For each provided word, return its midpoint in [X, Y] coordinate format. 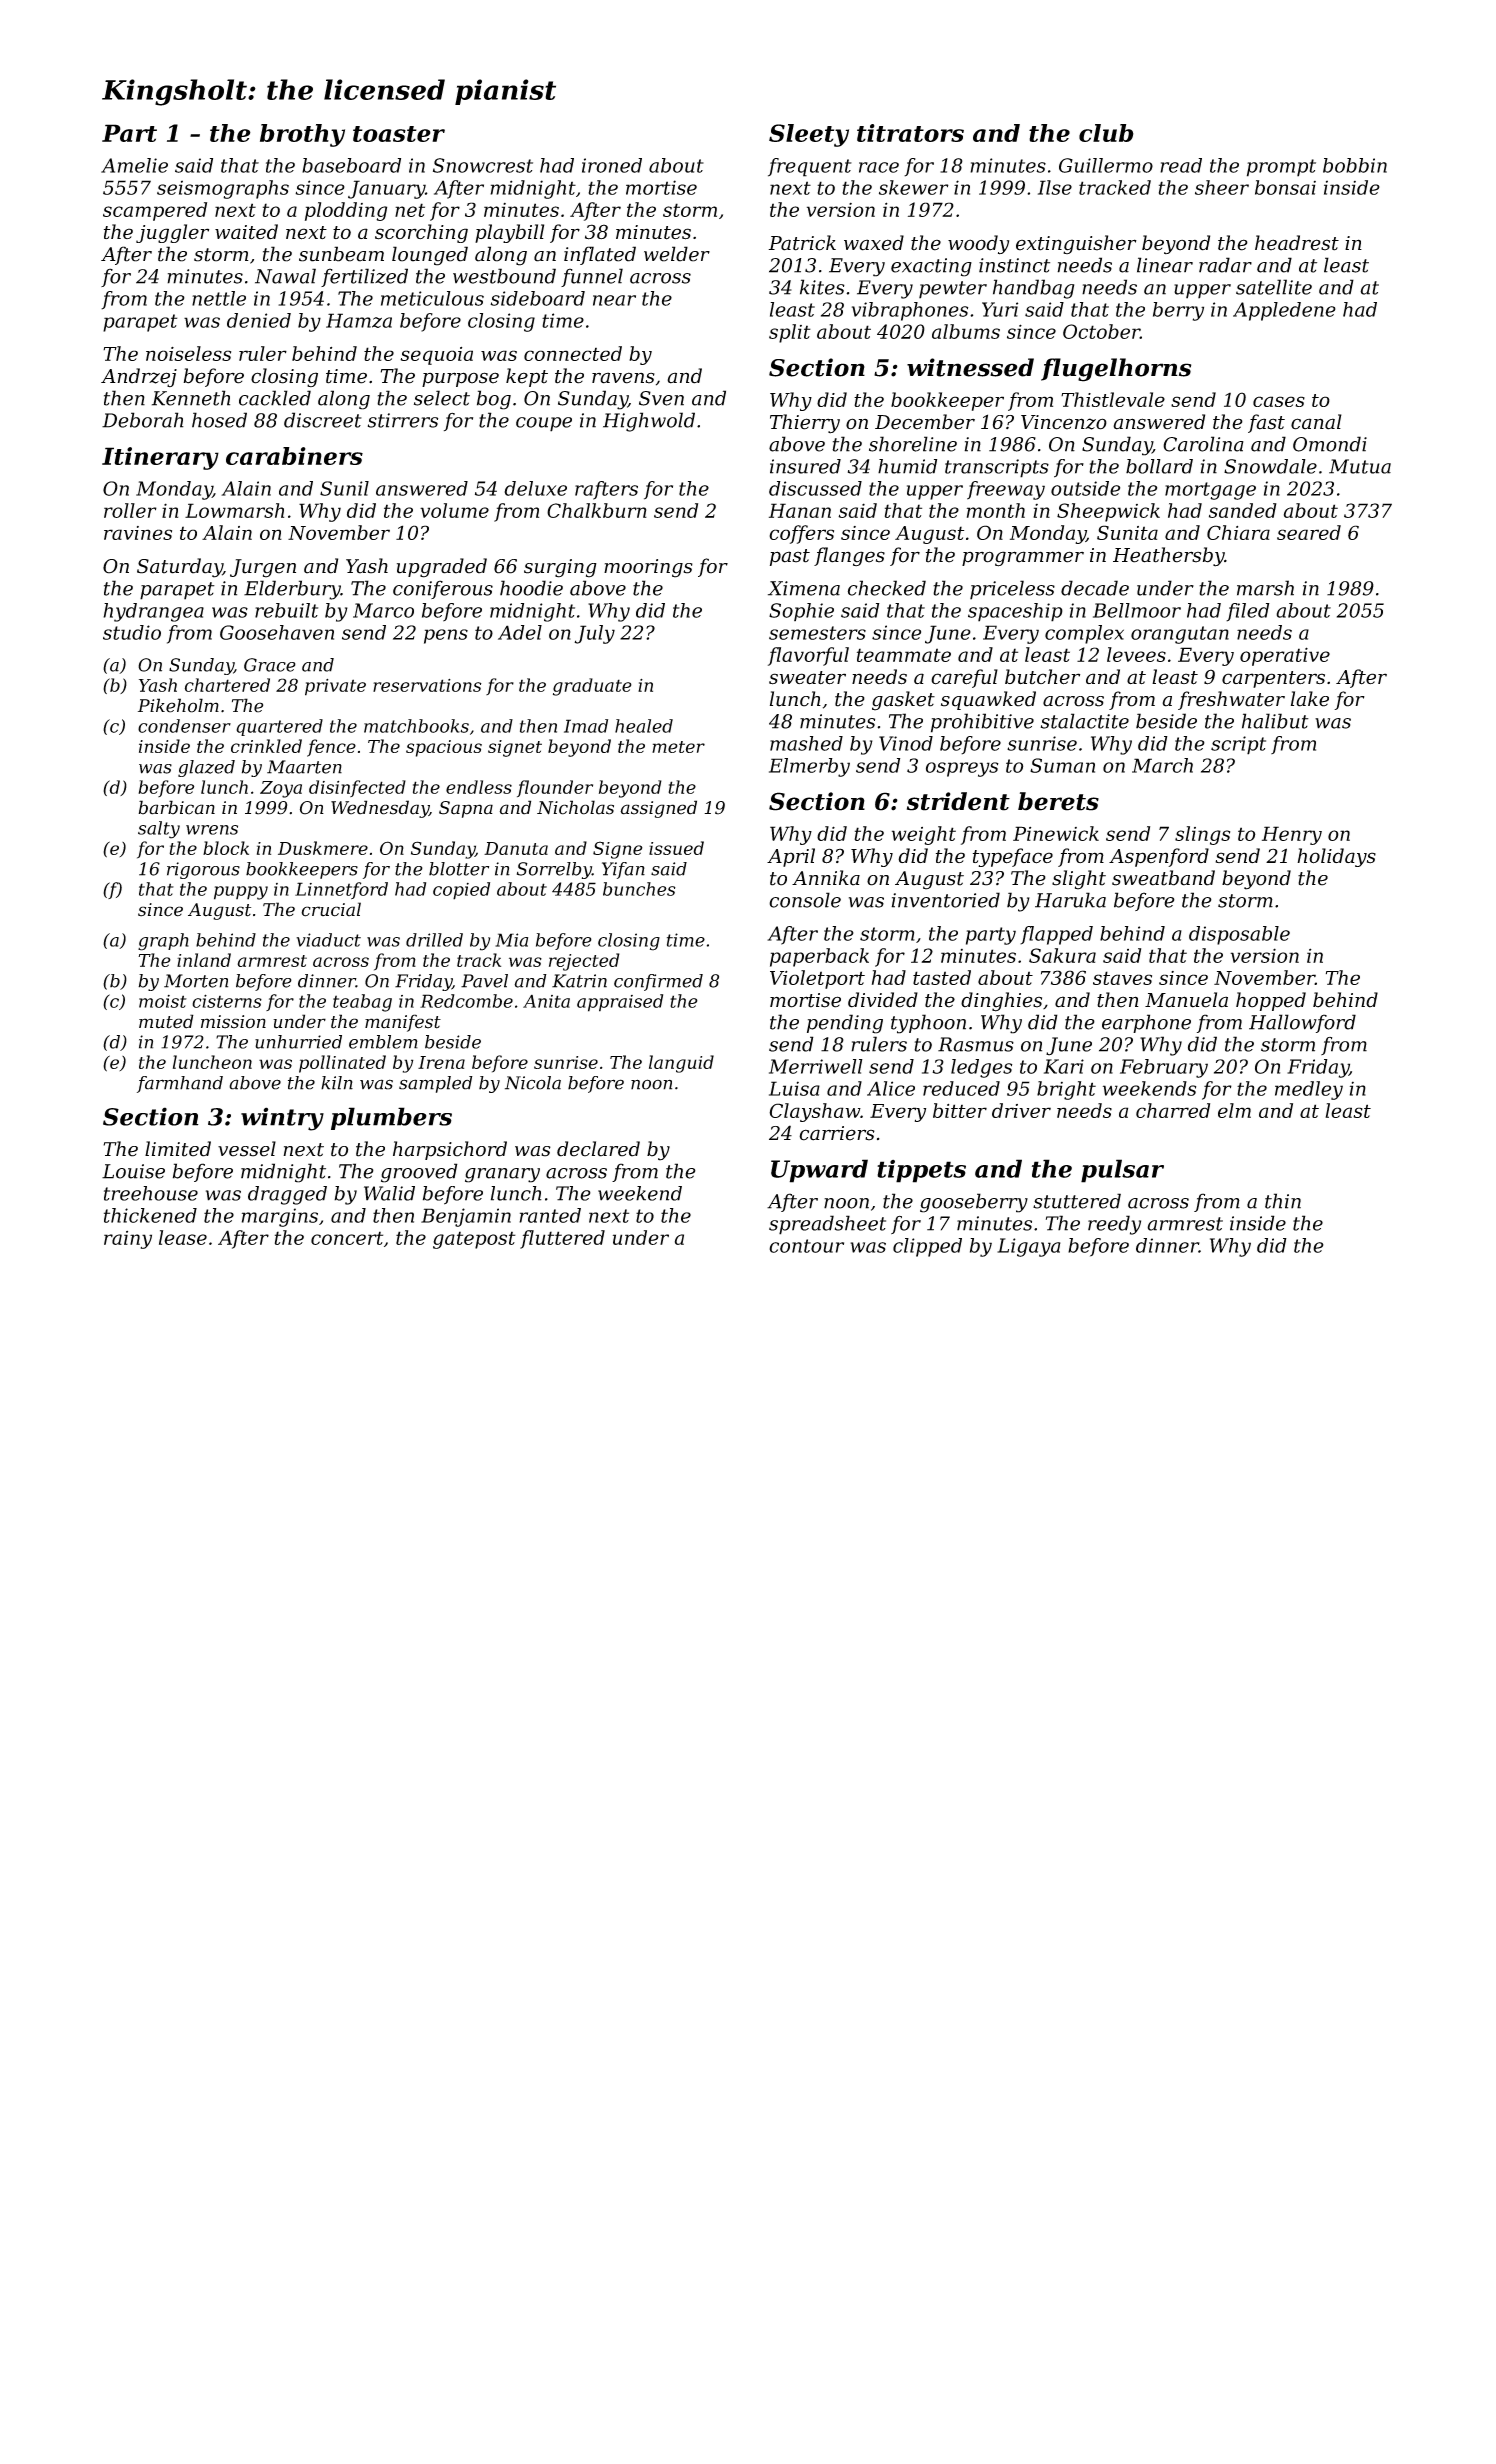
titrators [910, 133]
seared [1309, 532]
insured [805, 466]
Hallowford [1302, 1023]
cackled [275, 398]
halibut [1275, 721]
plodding [346, 211]
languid [681, 1064]
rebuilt [286, 610]
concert [347, 1238]
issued [676, 848]
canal [1316, 422]
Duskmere [323, 848]
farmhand [180, 1084]
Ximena [804, 588]
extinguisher [1076, 244]
